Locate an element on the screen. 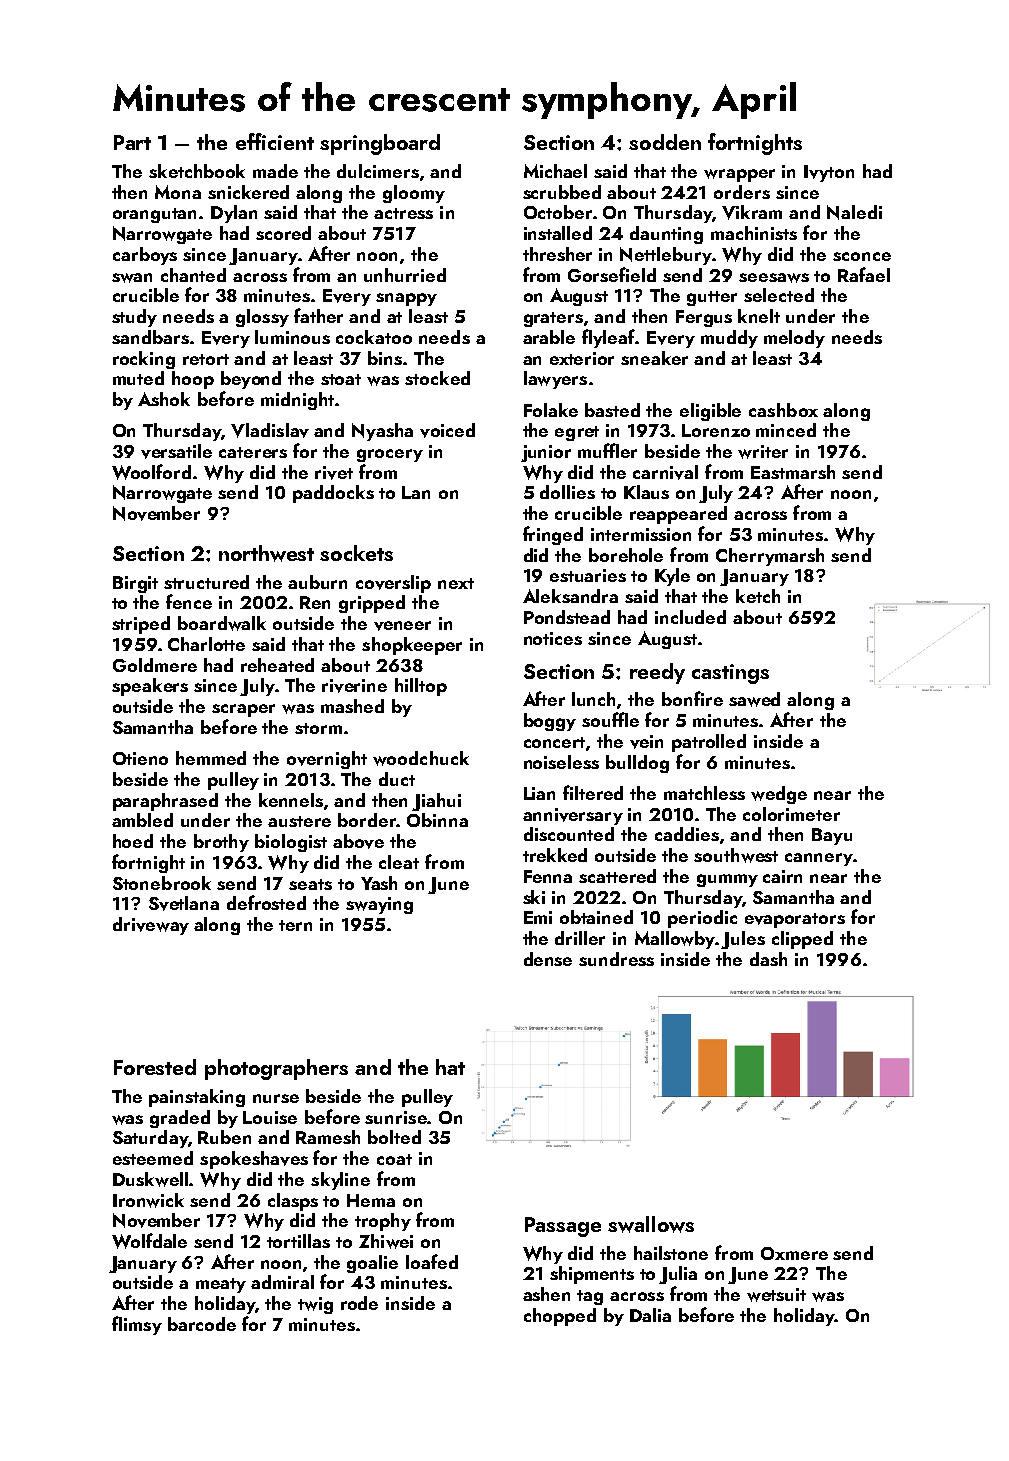  wrapper is located at coordinates (739, 175).
